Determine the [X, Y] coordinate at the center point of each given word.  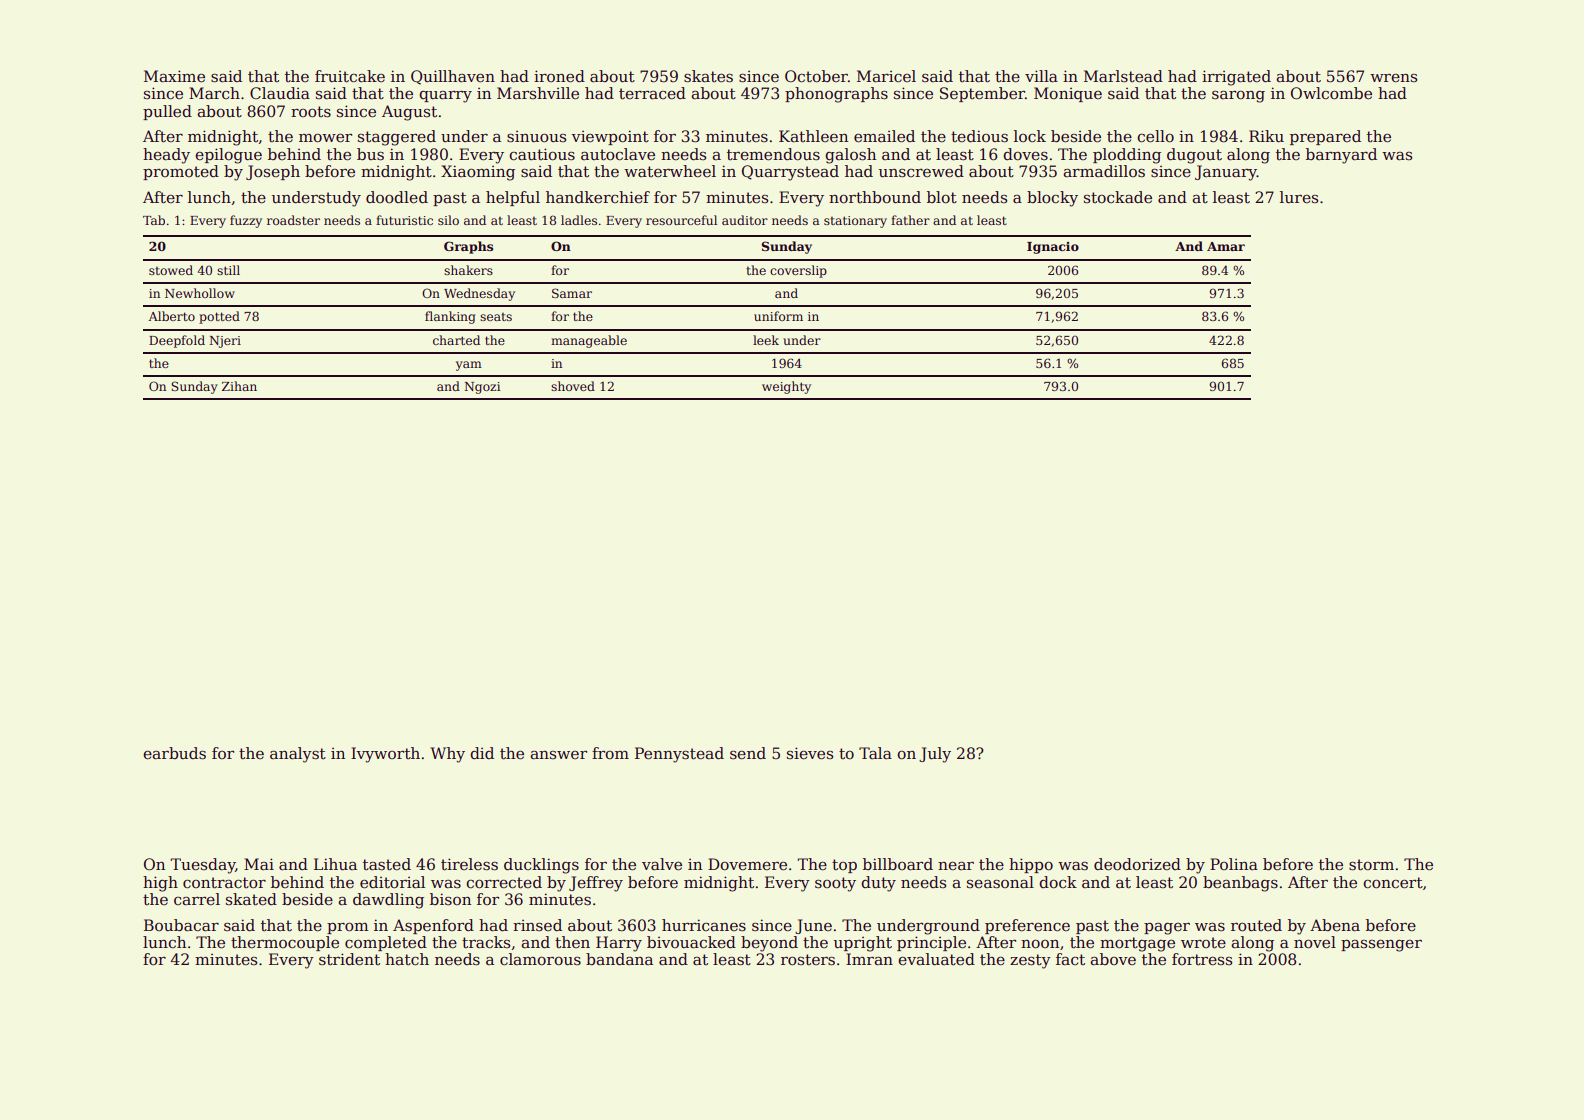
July [935, 755]
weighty [786, 387]
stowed [171, 270]
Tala [875, 753]
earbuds [174, 753]
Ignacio [1053, 248]
